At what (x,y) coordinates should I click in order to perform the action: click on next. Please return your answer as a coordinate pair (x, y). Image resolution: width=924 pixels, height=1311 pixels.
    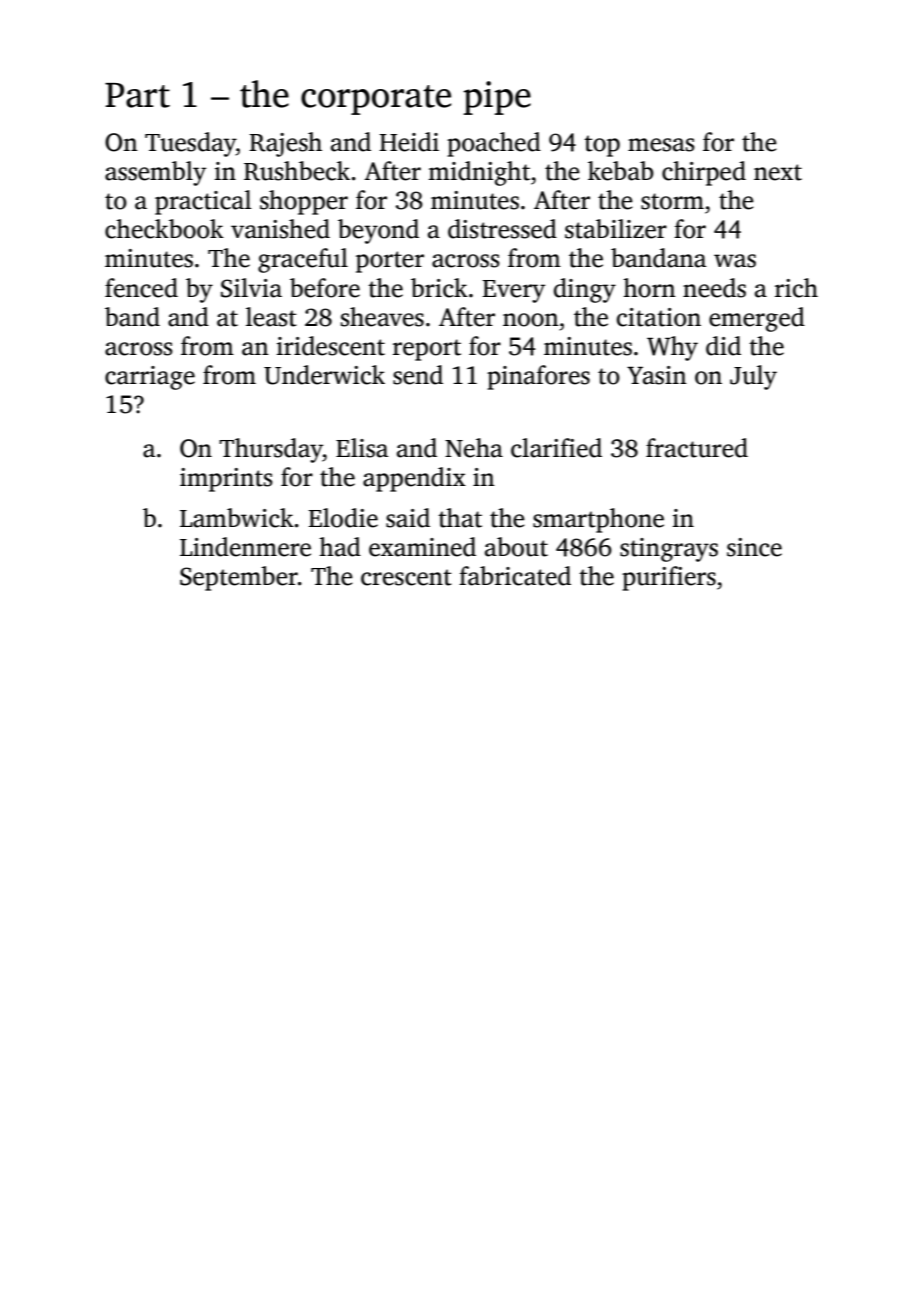
    Looking at the image, I should click on (778, 172).
